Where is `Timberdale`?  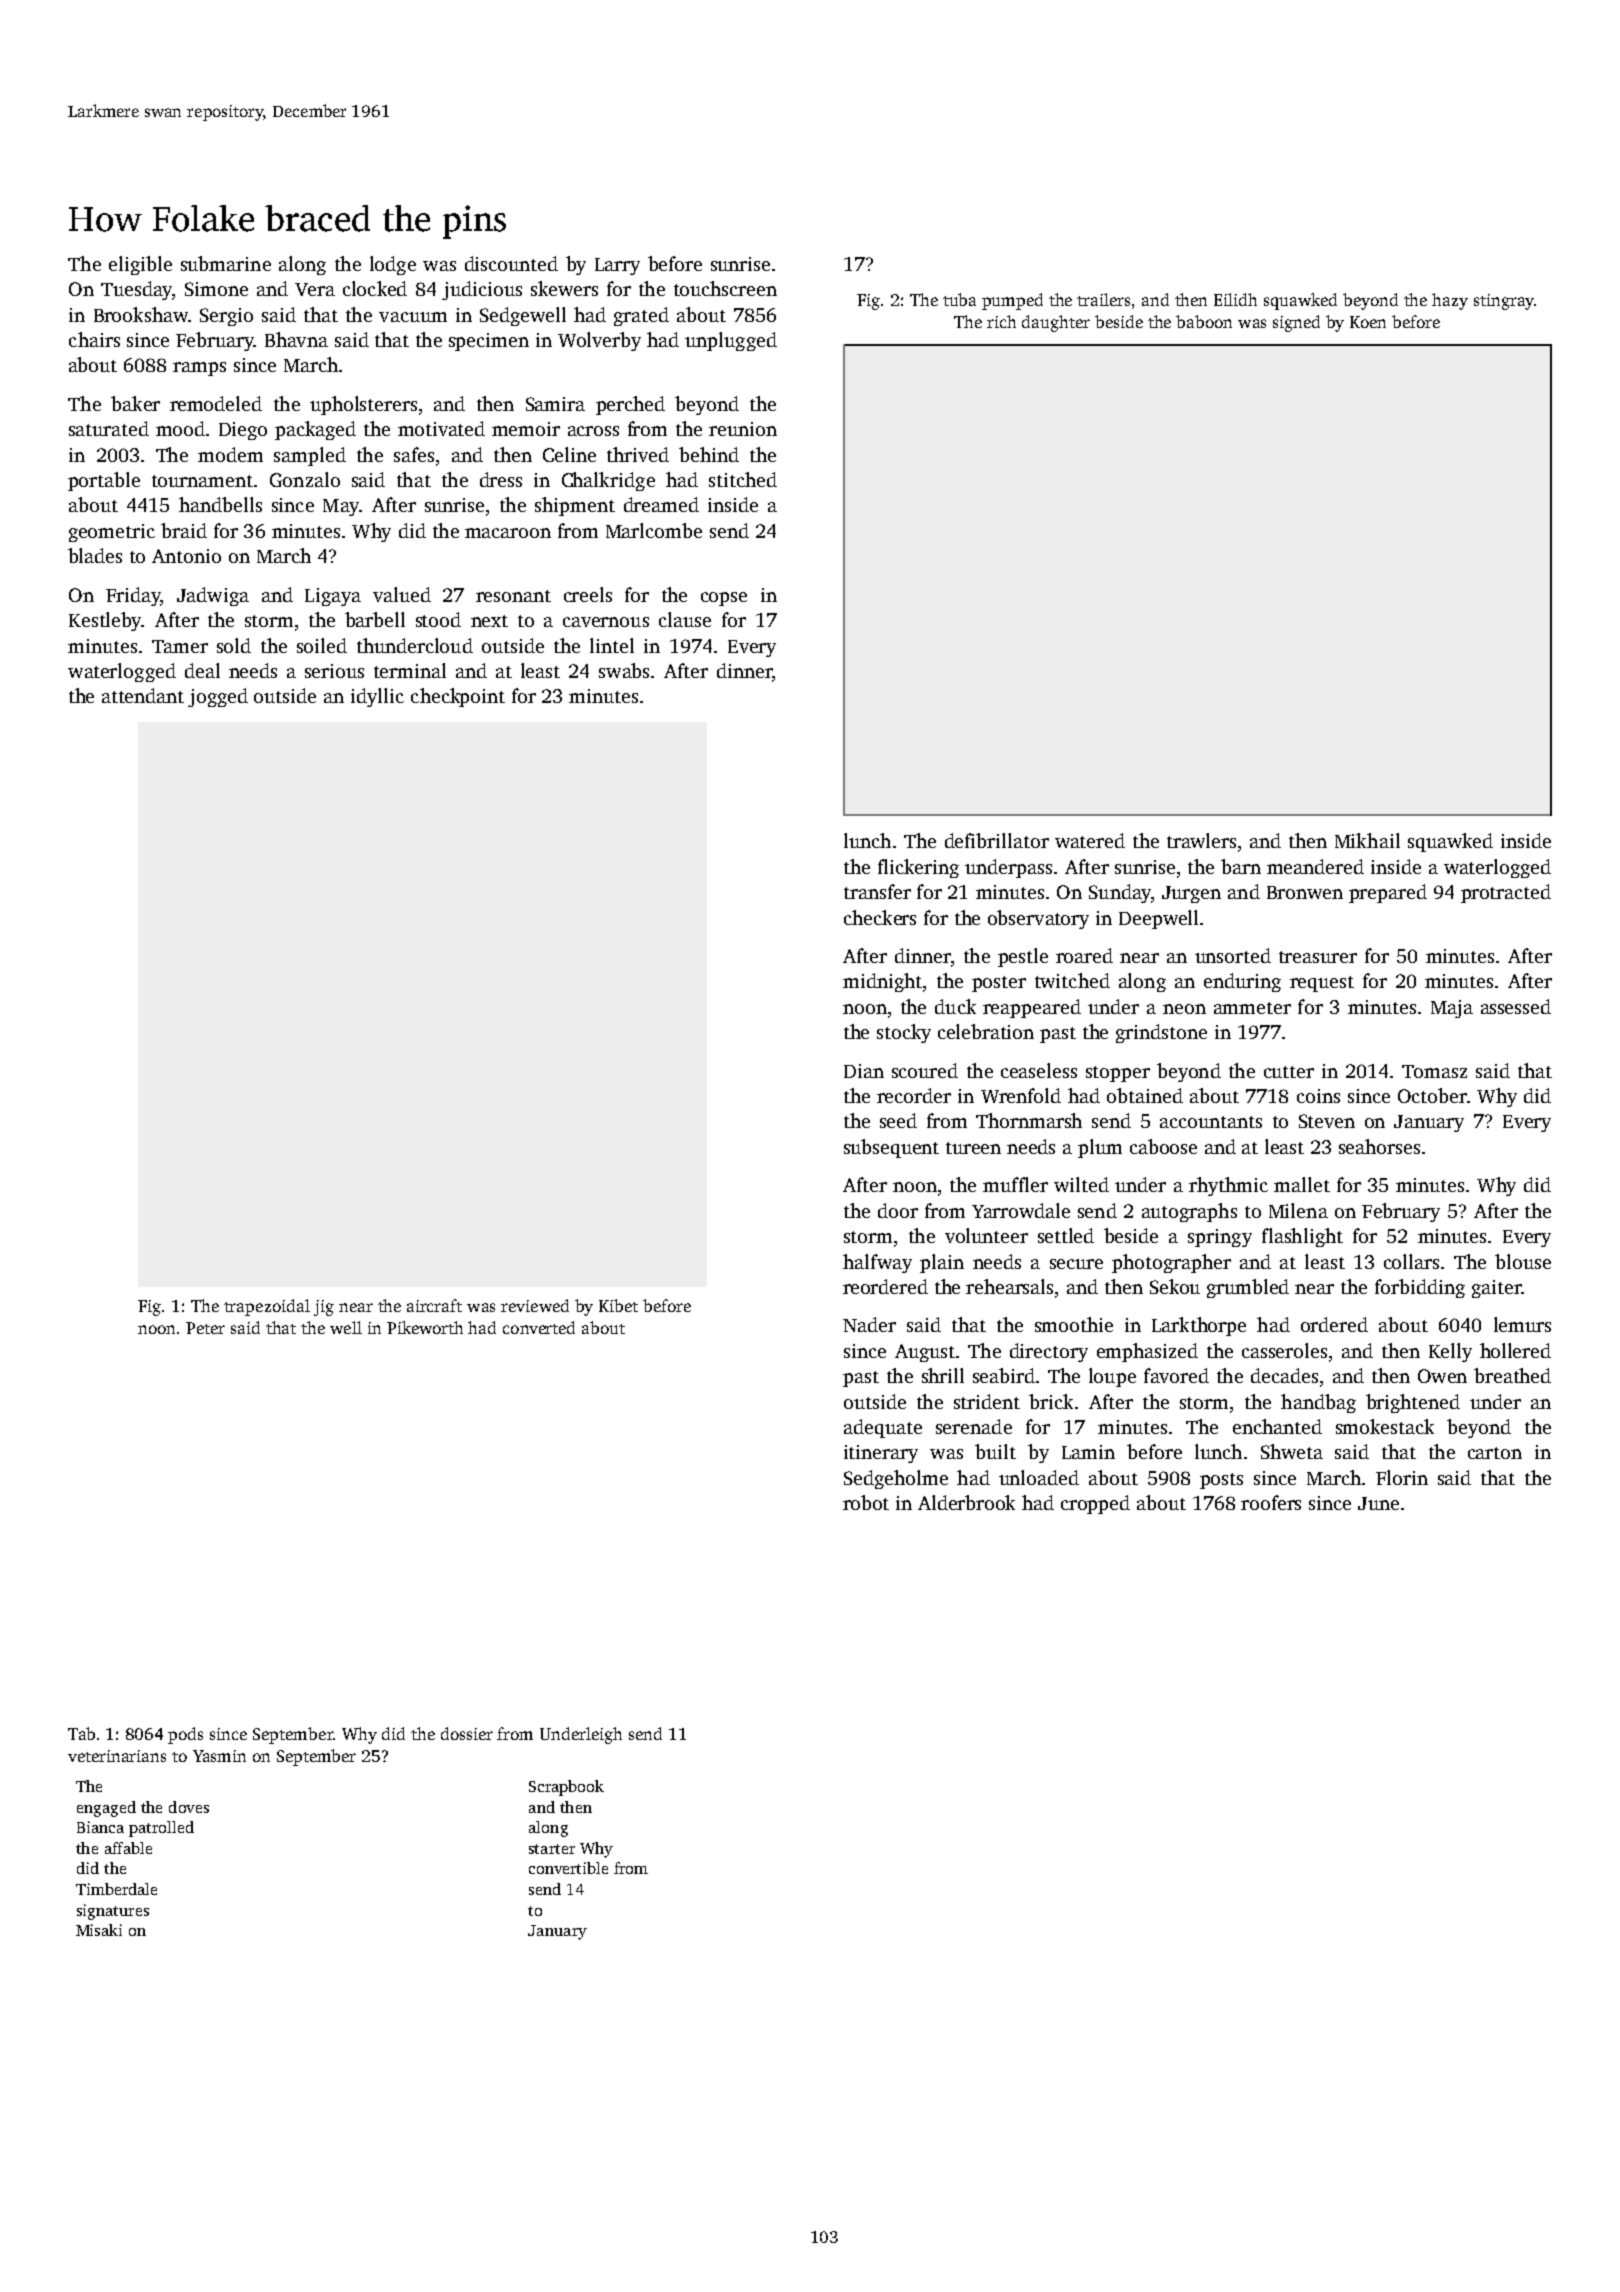
Timberdale is located at coordinates (116, 1889).
